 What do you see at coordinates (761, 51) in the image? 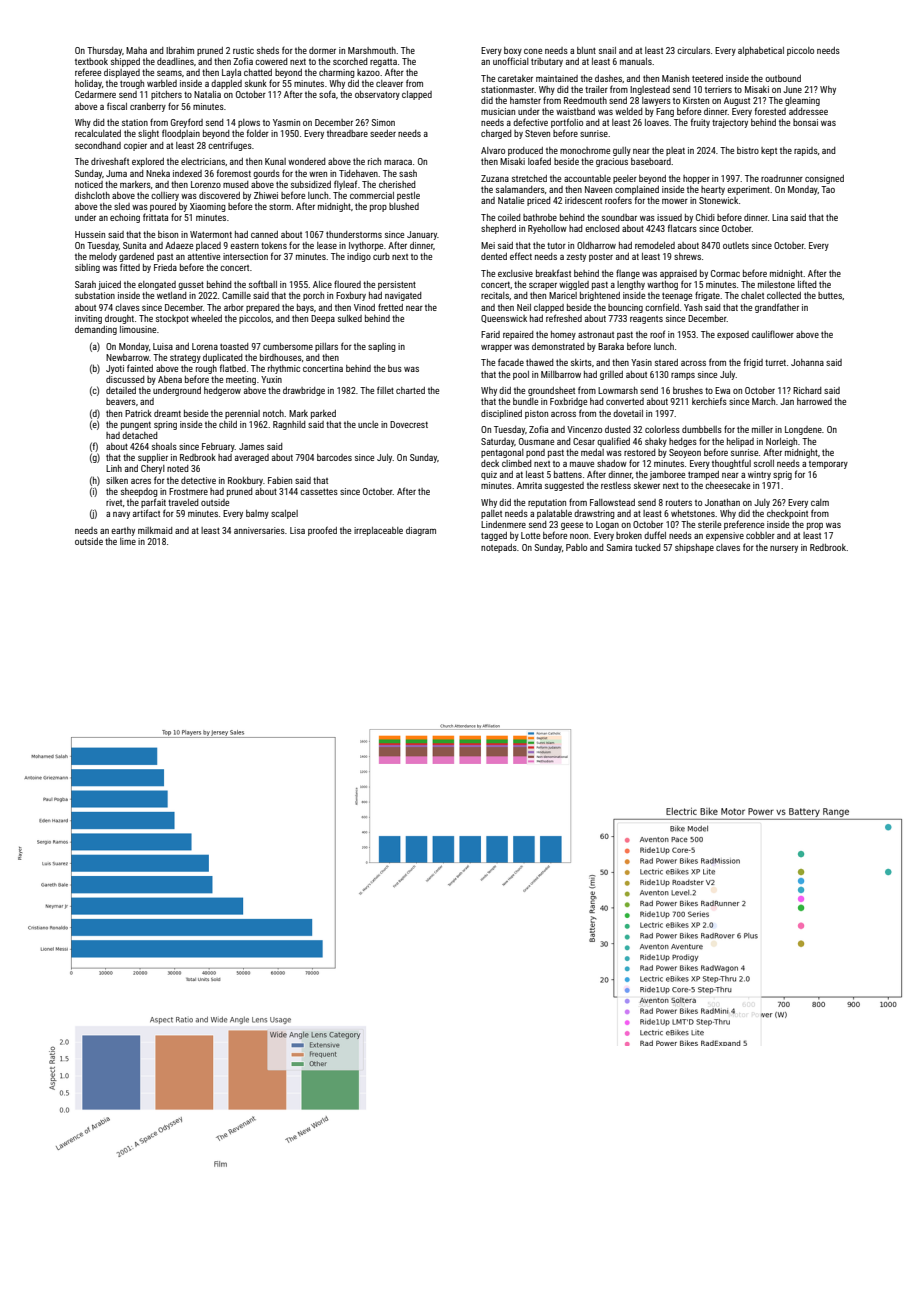
I see `alphabetical` at bounding box center [761, 51].
